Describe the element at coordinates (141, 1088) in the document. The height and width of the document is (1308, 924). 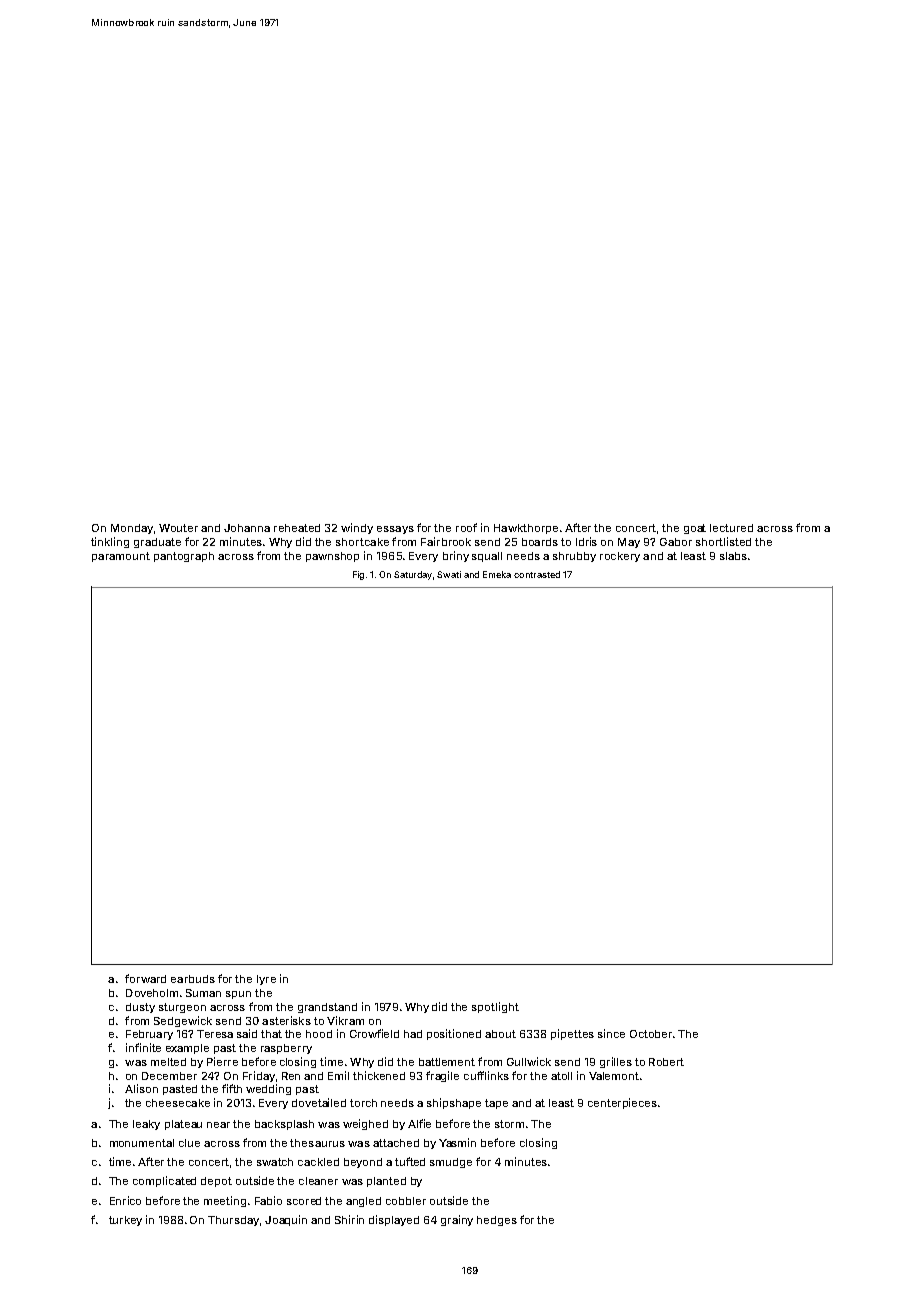
I see `Alison` at that location.
